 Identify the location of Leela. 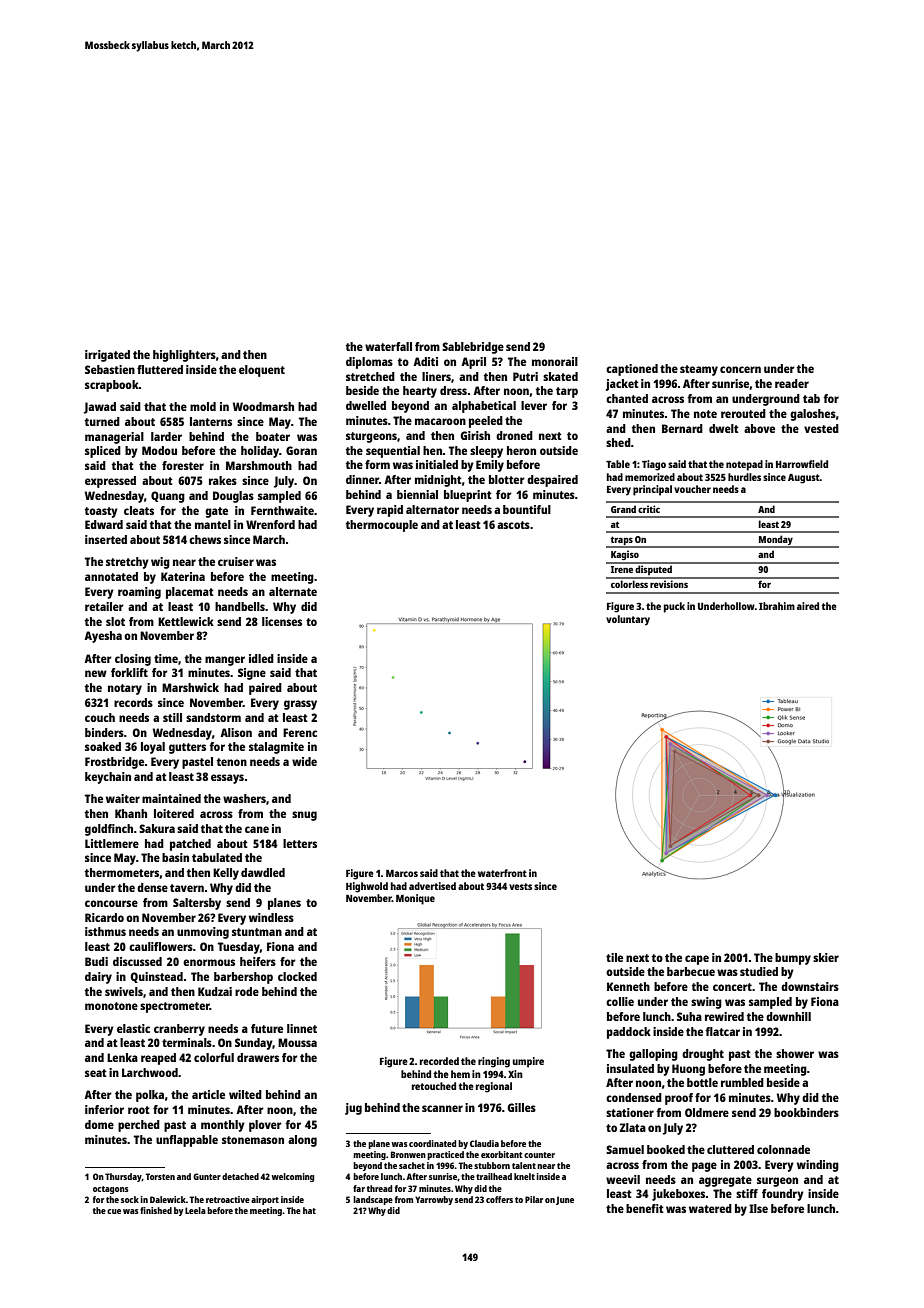
(195, 1210).
